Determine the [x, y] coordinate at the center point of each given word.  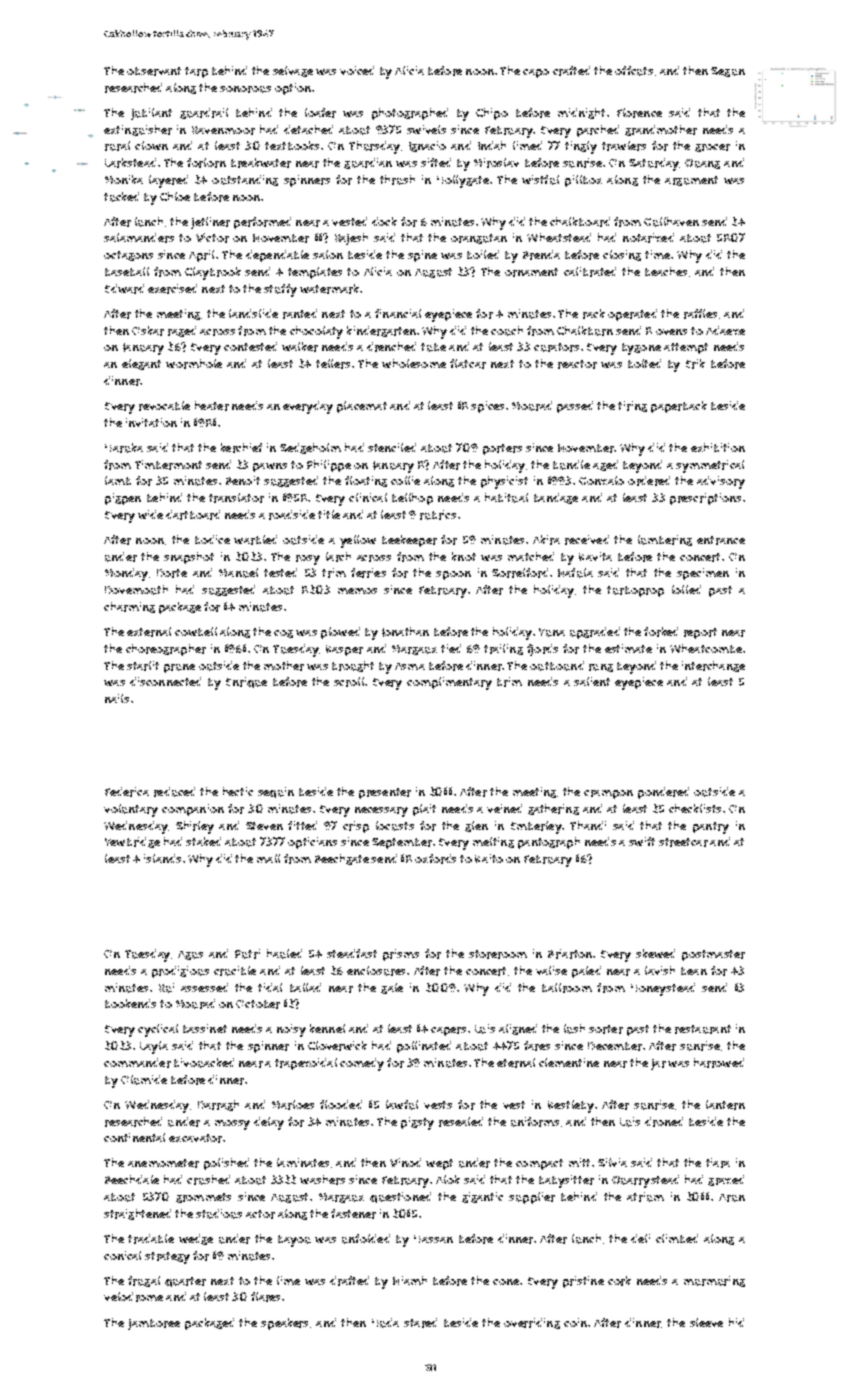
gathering [553, 809]
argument [691, 181]
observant [154, 71]
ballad [305, 987]
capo [536, 73]
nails [117, 698]
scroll [349, 682]
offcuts [634, 71]
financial [398, 313]
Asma [410, 666]
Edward [124, 289]
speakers [284, 1324]
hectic [238, 791]
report [700, 633]
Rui [166, 988]
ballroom [567, 988]
